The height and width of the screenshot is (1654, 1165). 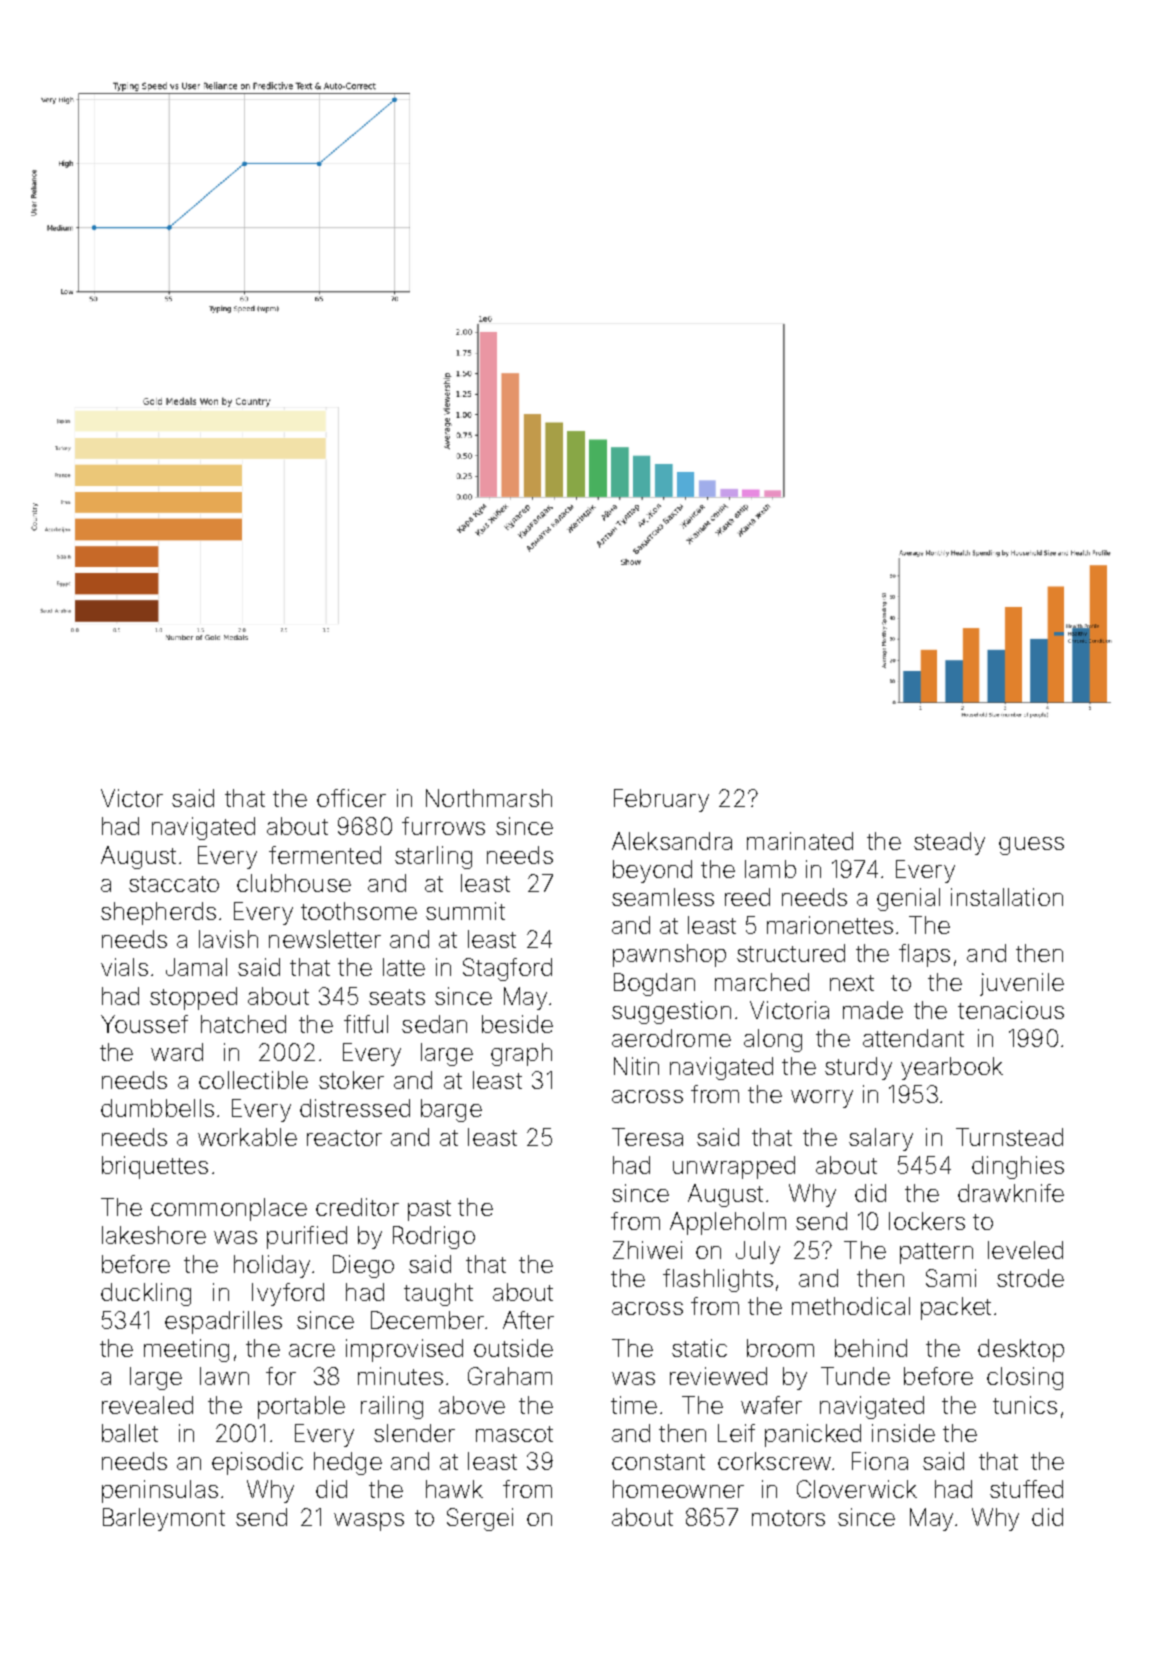 I want to click on wafer, so click(x=771, y=1405).
